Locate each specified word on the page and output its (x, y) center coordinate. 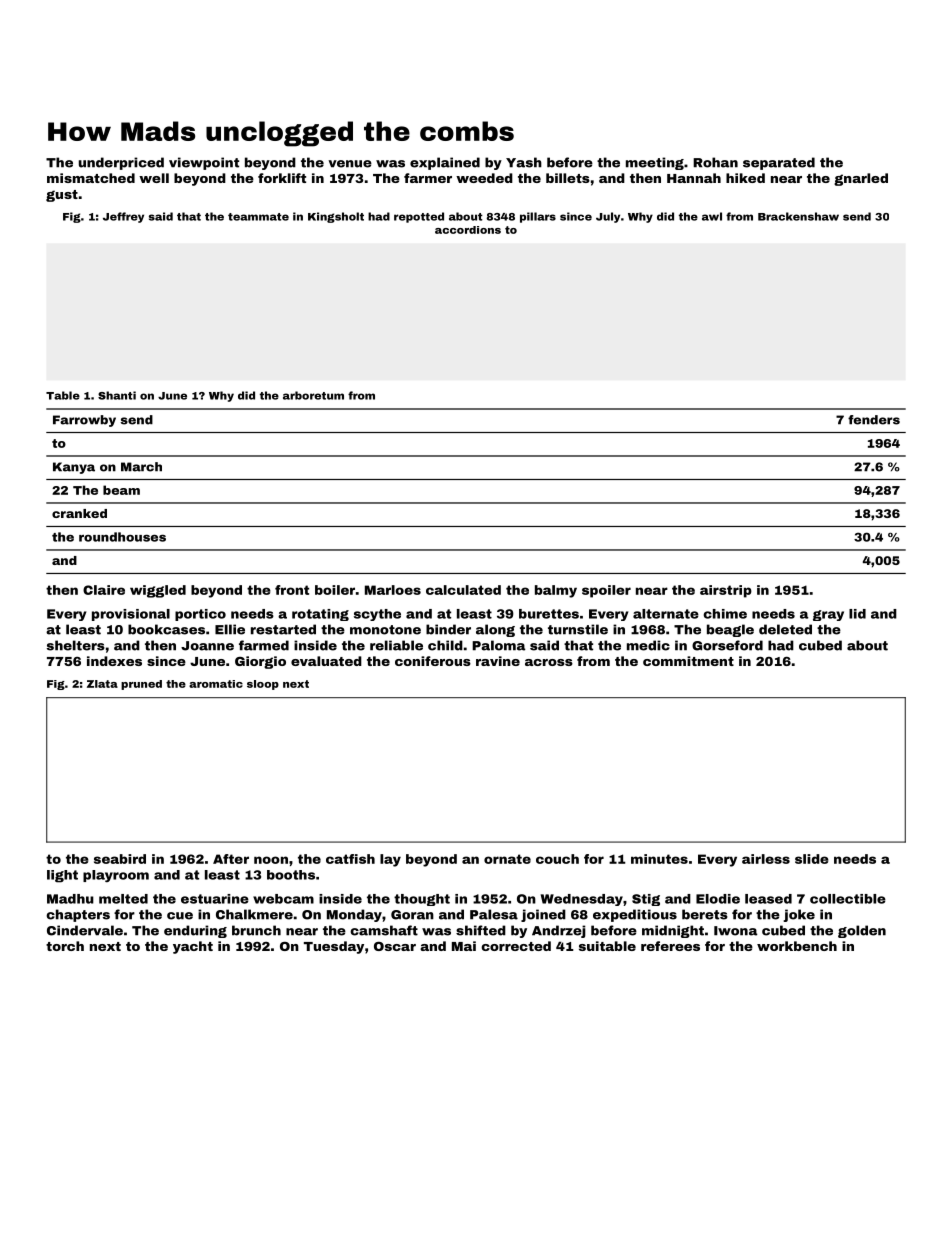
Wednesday (582, 900)
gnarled (861, 179)
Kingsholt (336, 217)
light (62, 876)
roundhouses (122, 537)
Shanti (117, 395)
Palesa (494, 914)
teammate (258, 217)
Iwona (736, 931)
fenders (874, 420)
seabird (120, 859)
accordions (468, 230)
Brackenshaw (798, 216)
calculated (463, 590)
